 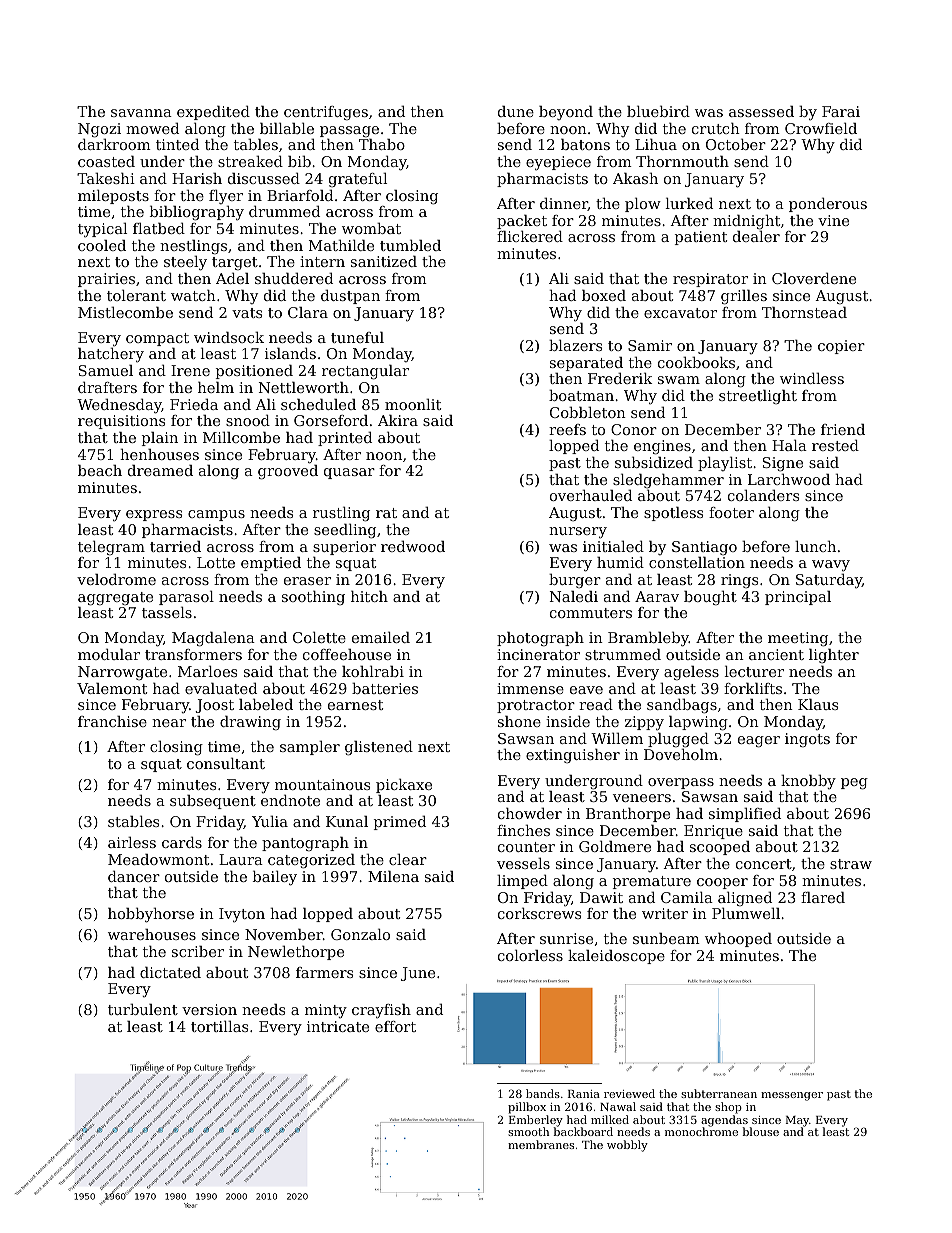 I want to click on Farai, so click(x=841, y=111).
